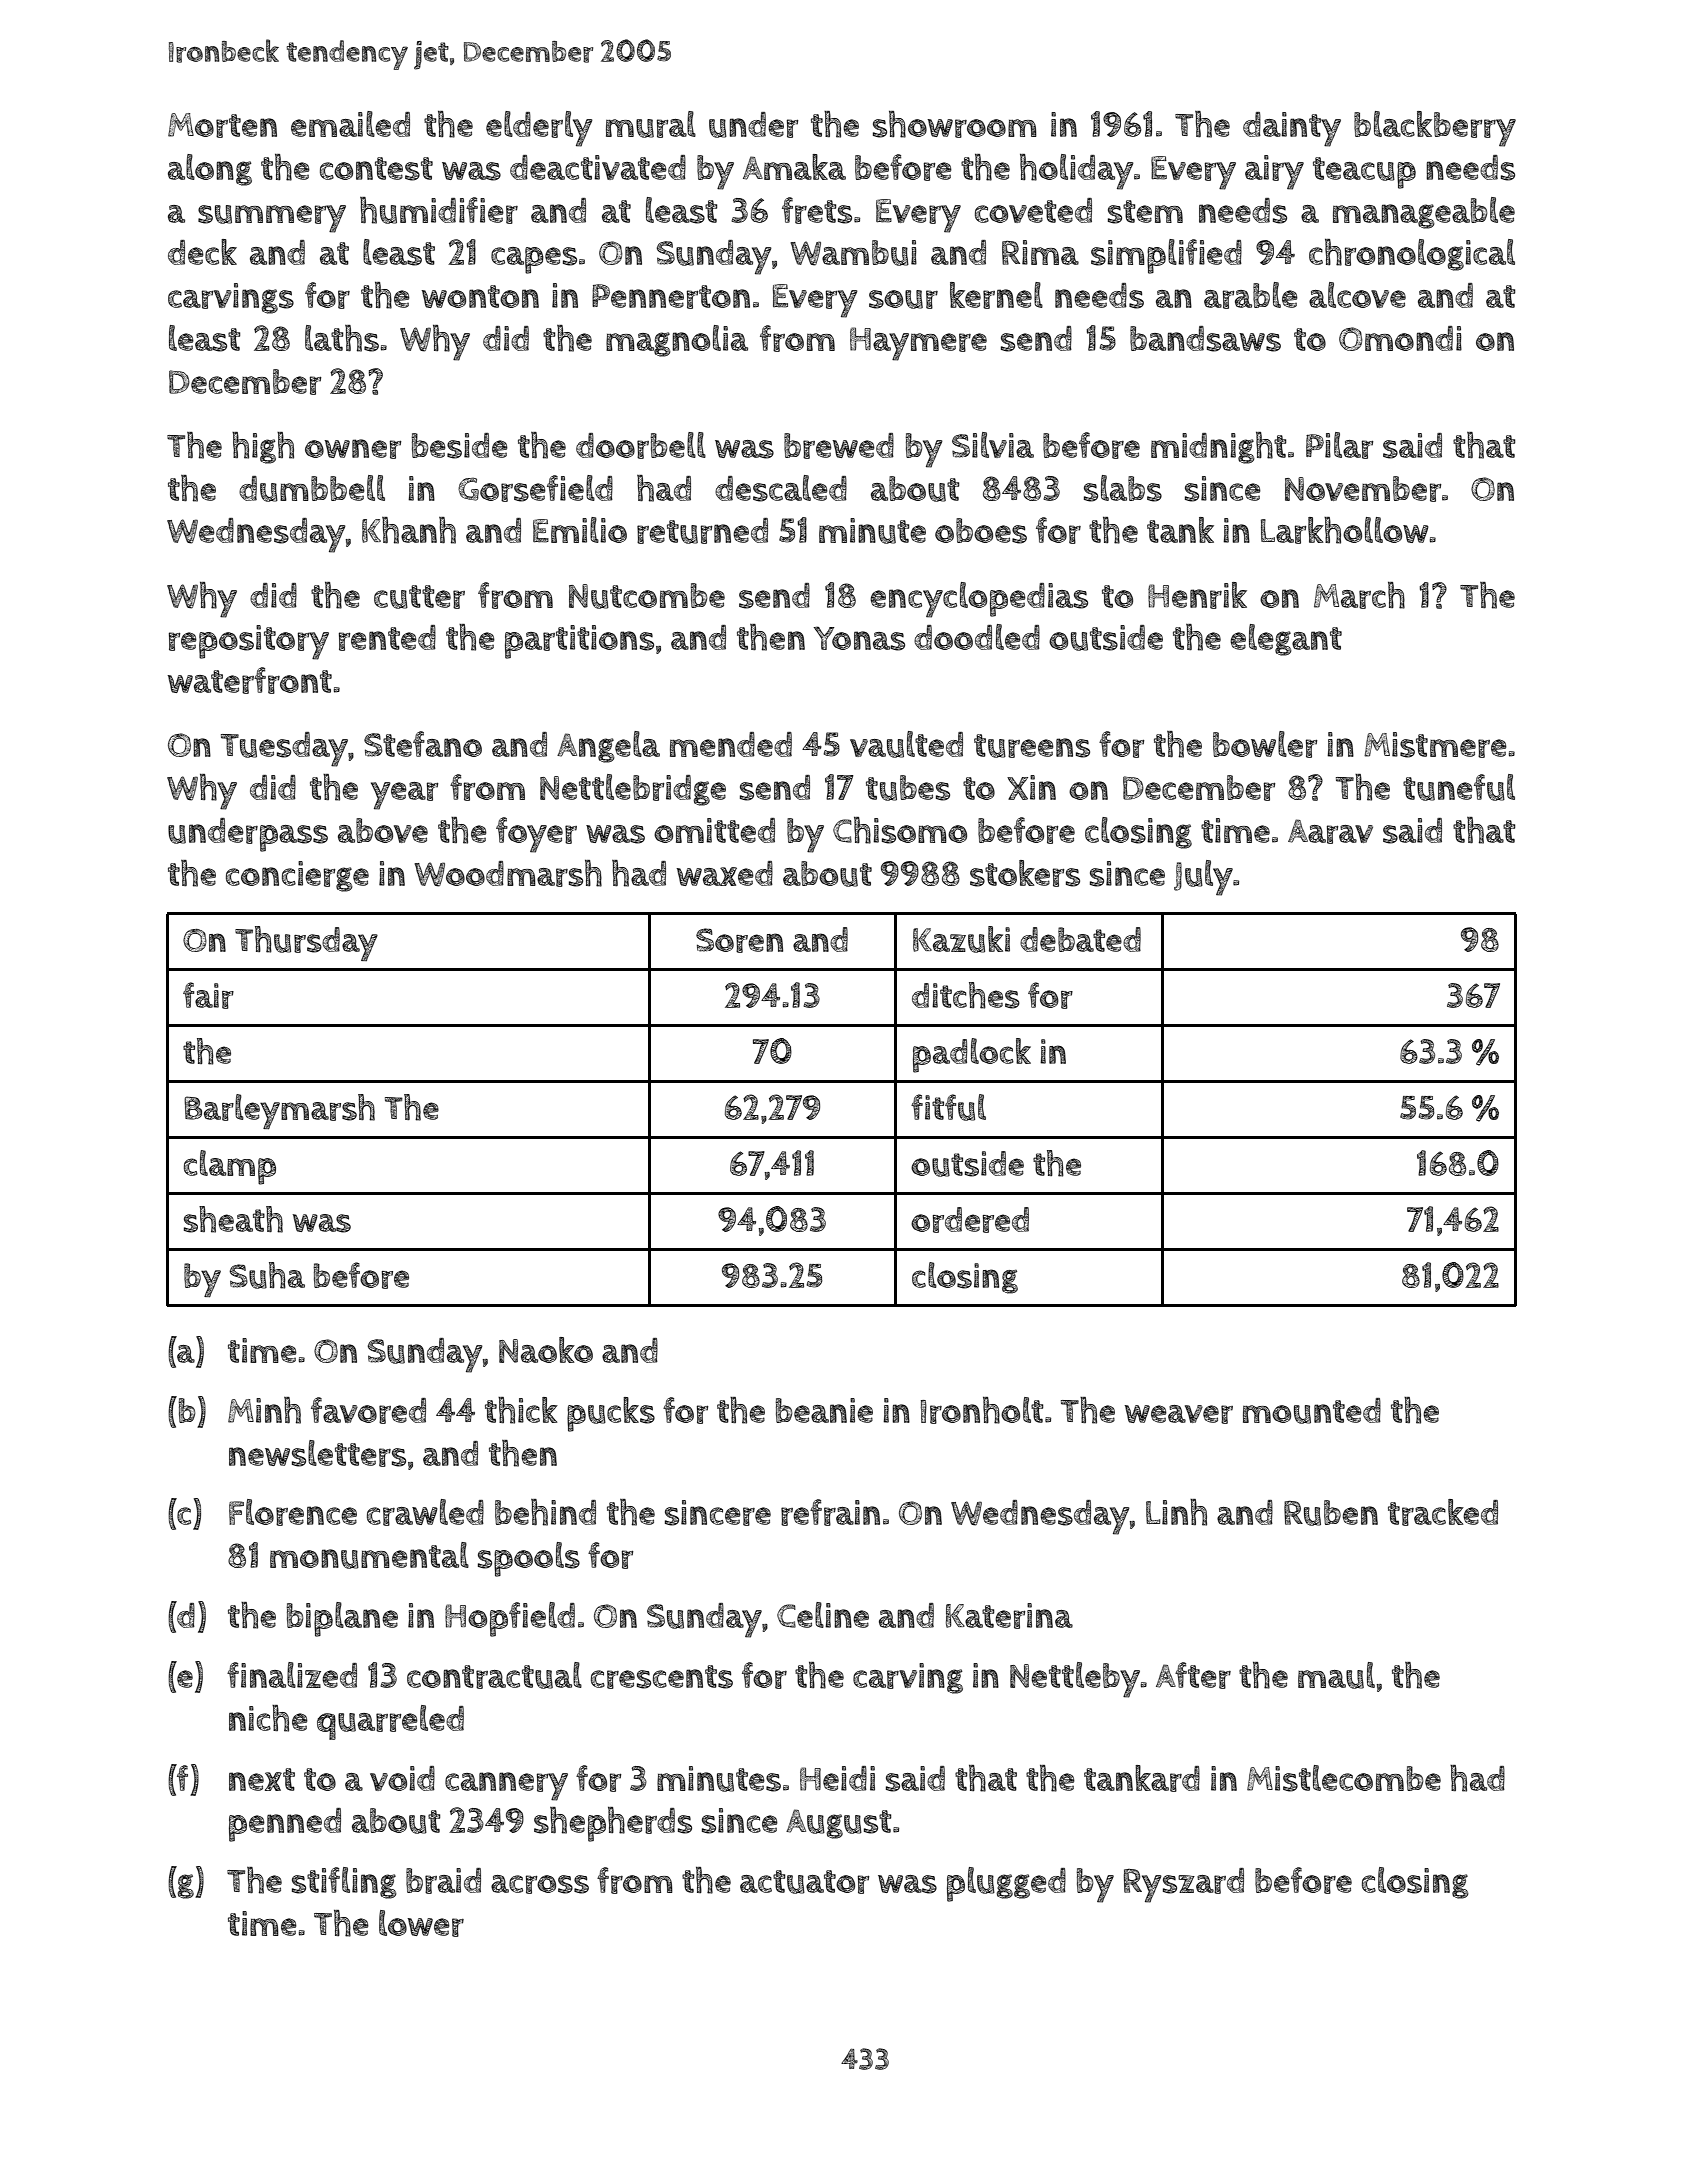 This screenshot has height=2178, width=1683. Describe the element at coordinates (1443, 1512) in the screenshot. I see `tracked` at that location.
